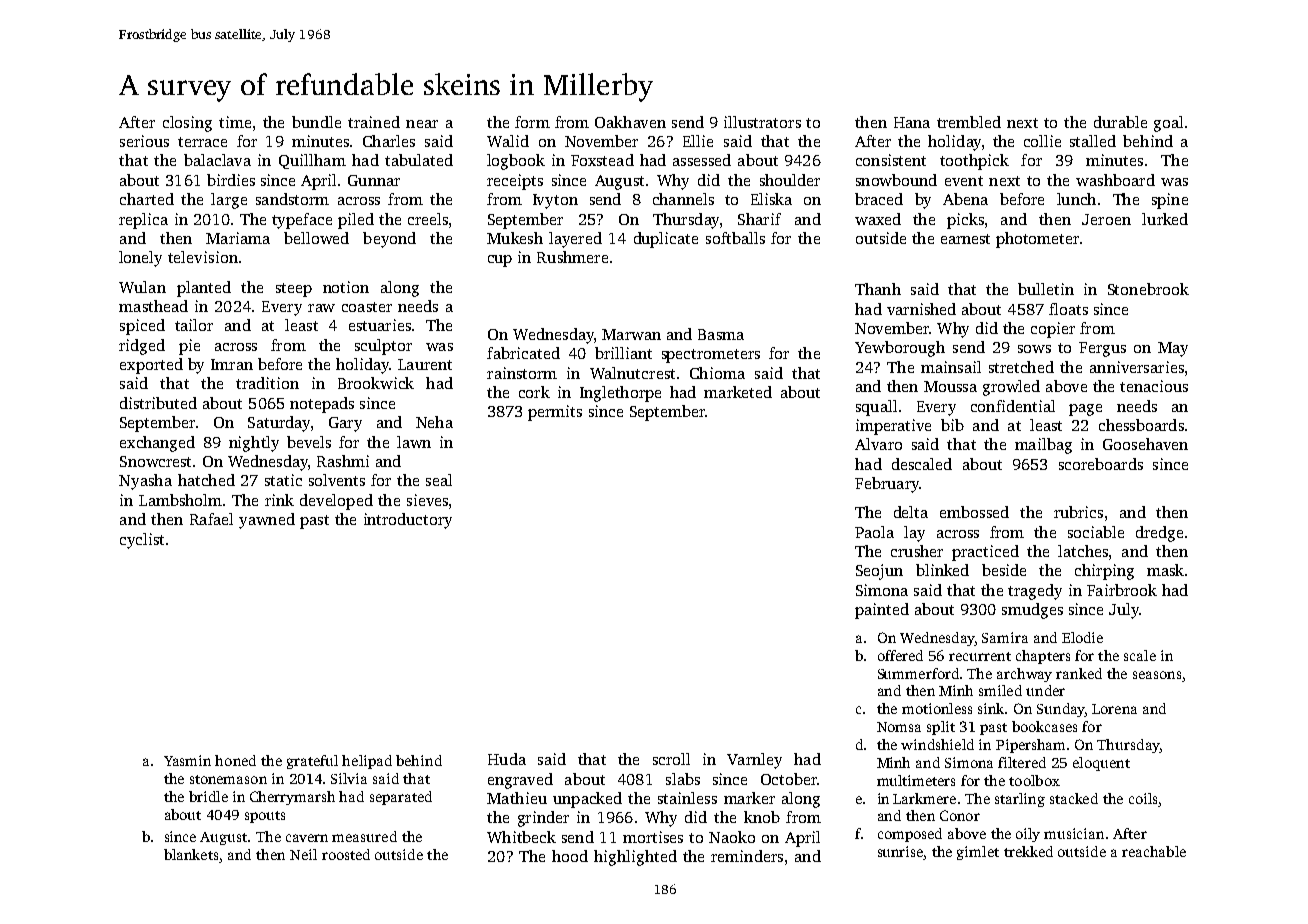  What do you see at coordinates (900, 655) in the document?
I see `offered` at bounding box center [900, 655].
